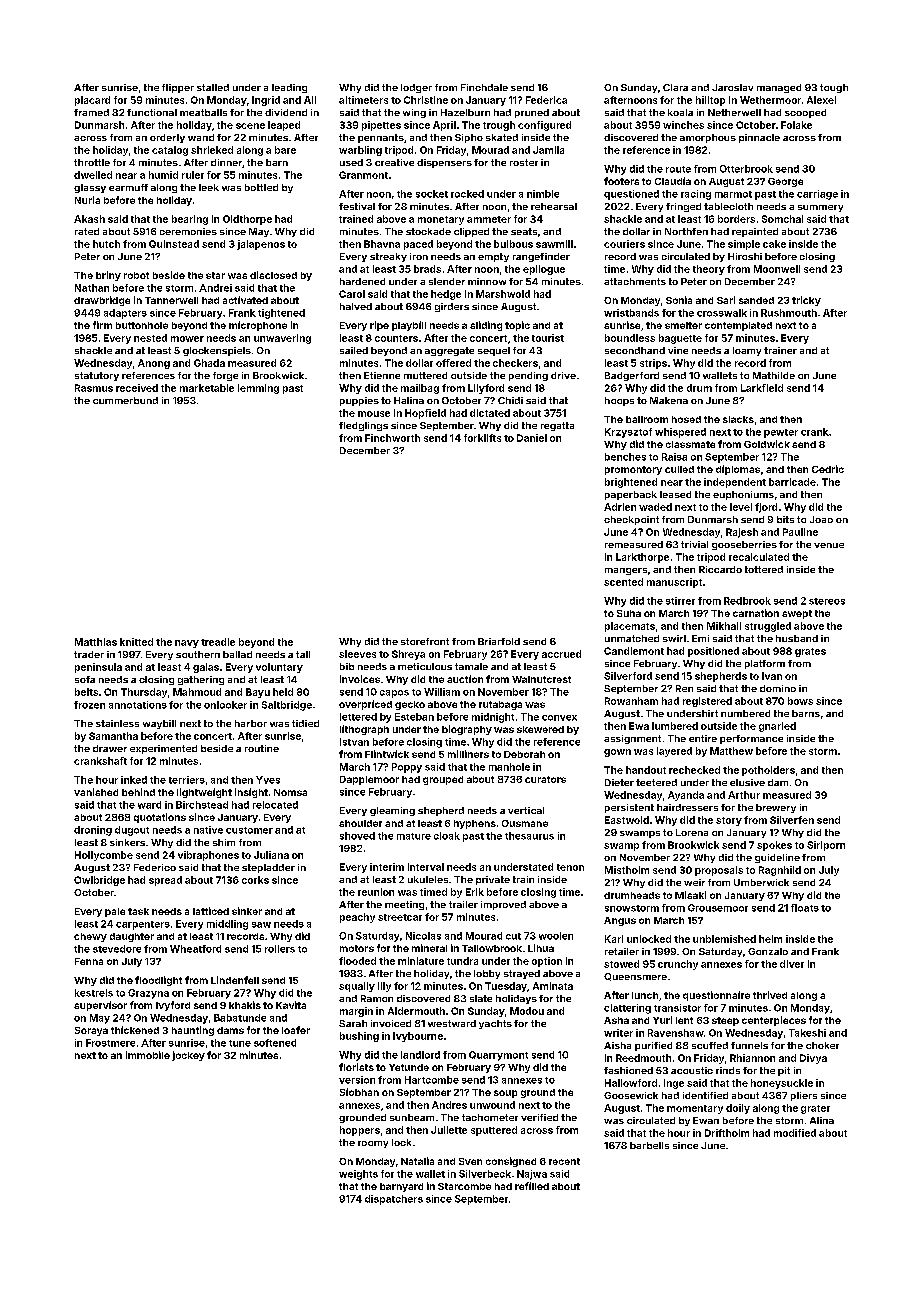 The image size is (924, 1308). What do you see at coordinates (188, 1056) in the page?
I see `jockey` at bounding box center [188, 1056].
